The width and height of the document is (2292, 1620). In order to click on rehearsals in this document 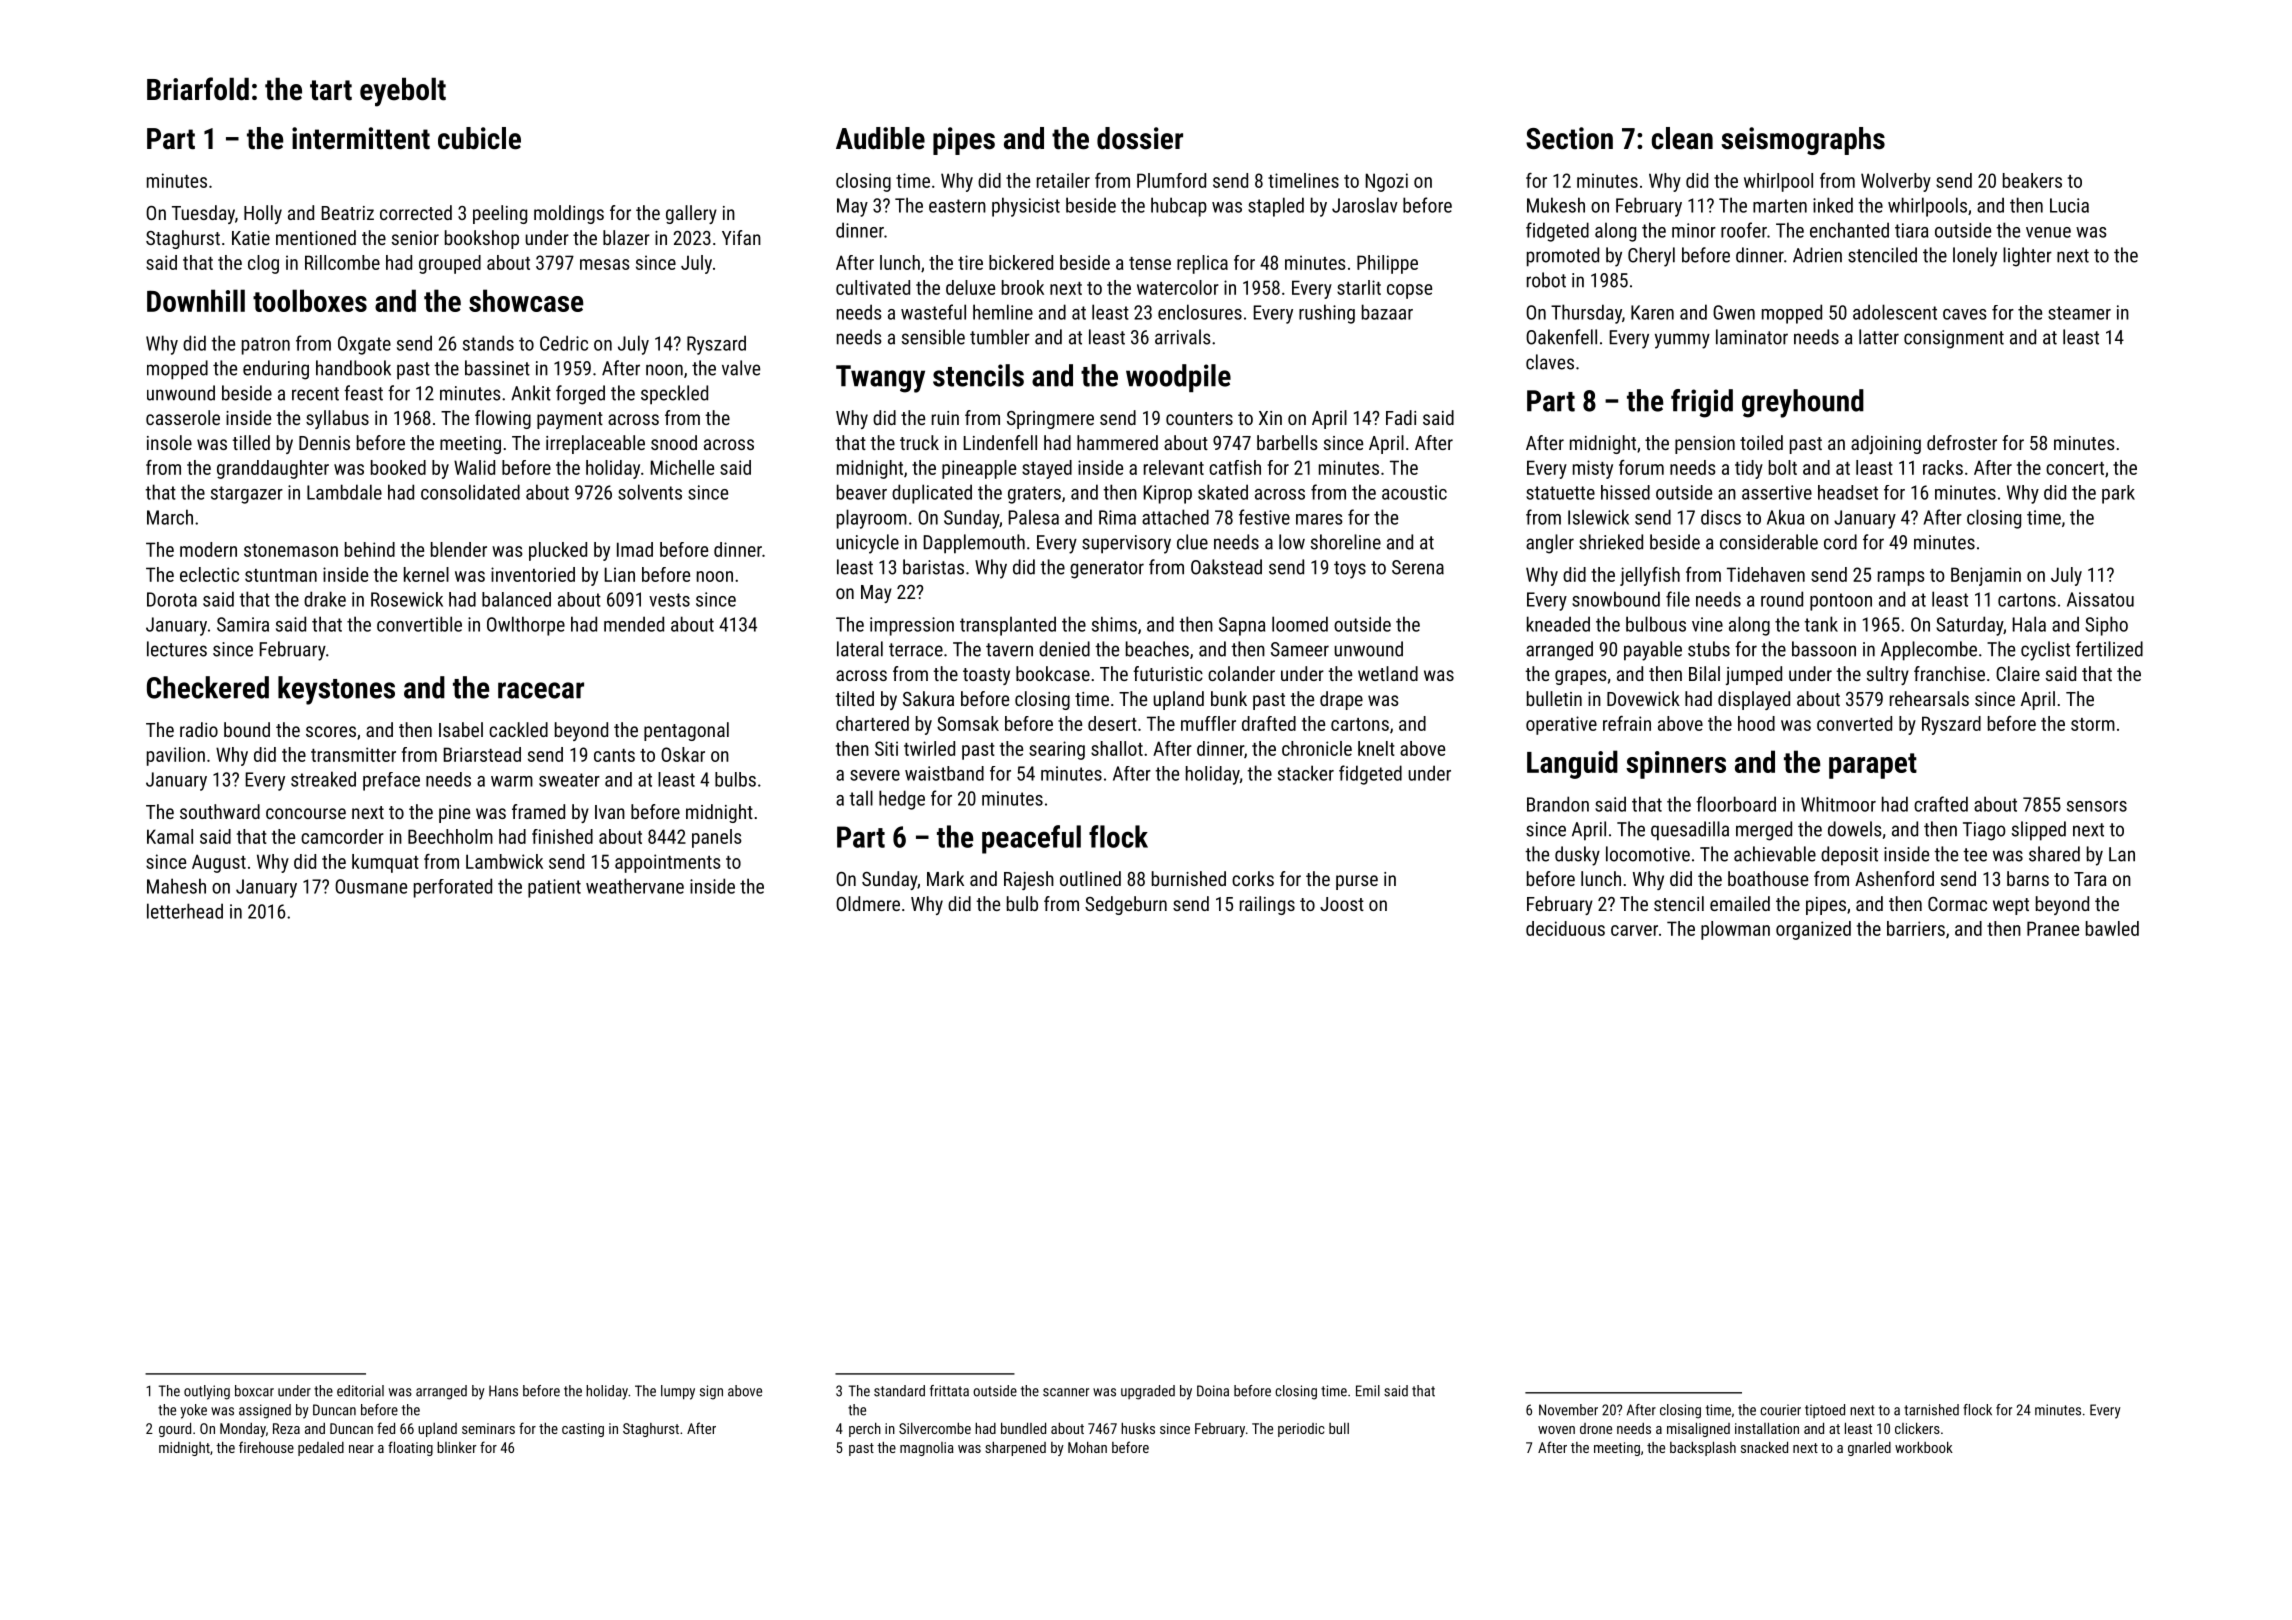, I will do `click(1929, 698)`.
